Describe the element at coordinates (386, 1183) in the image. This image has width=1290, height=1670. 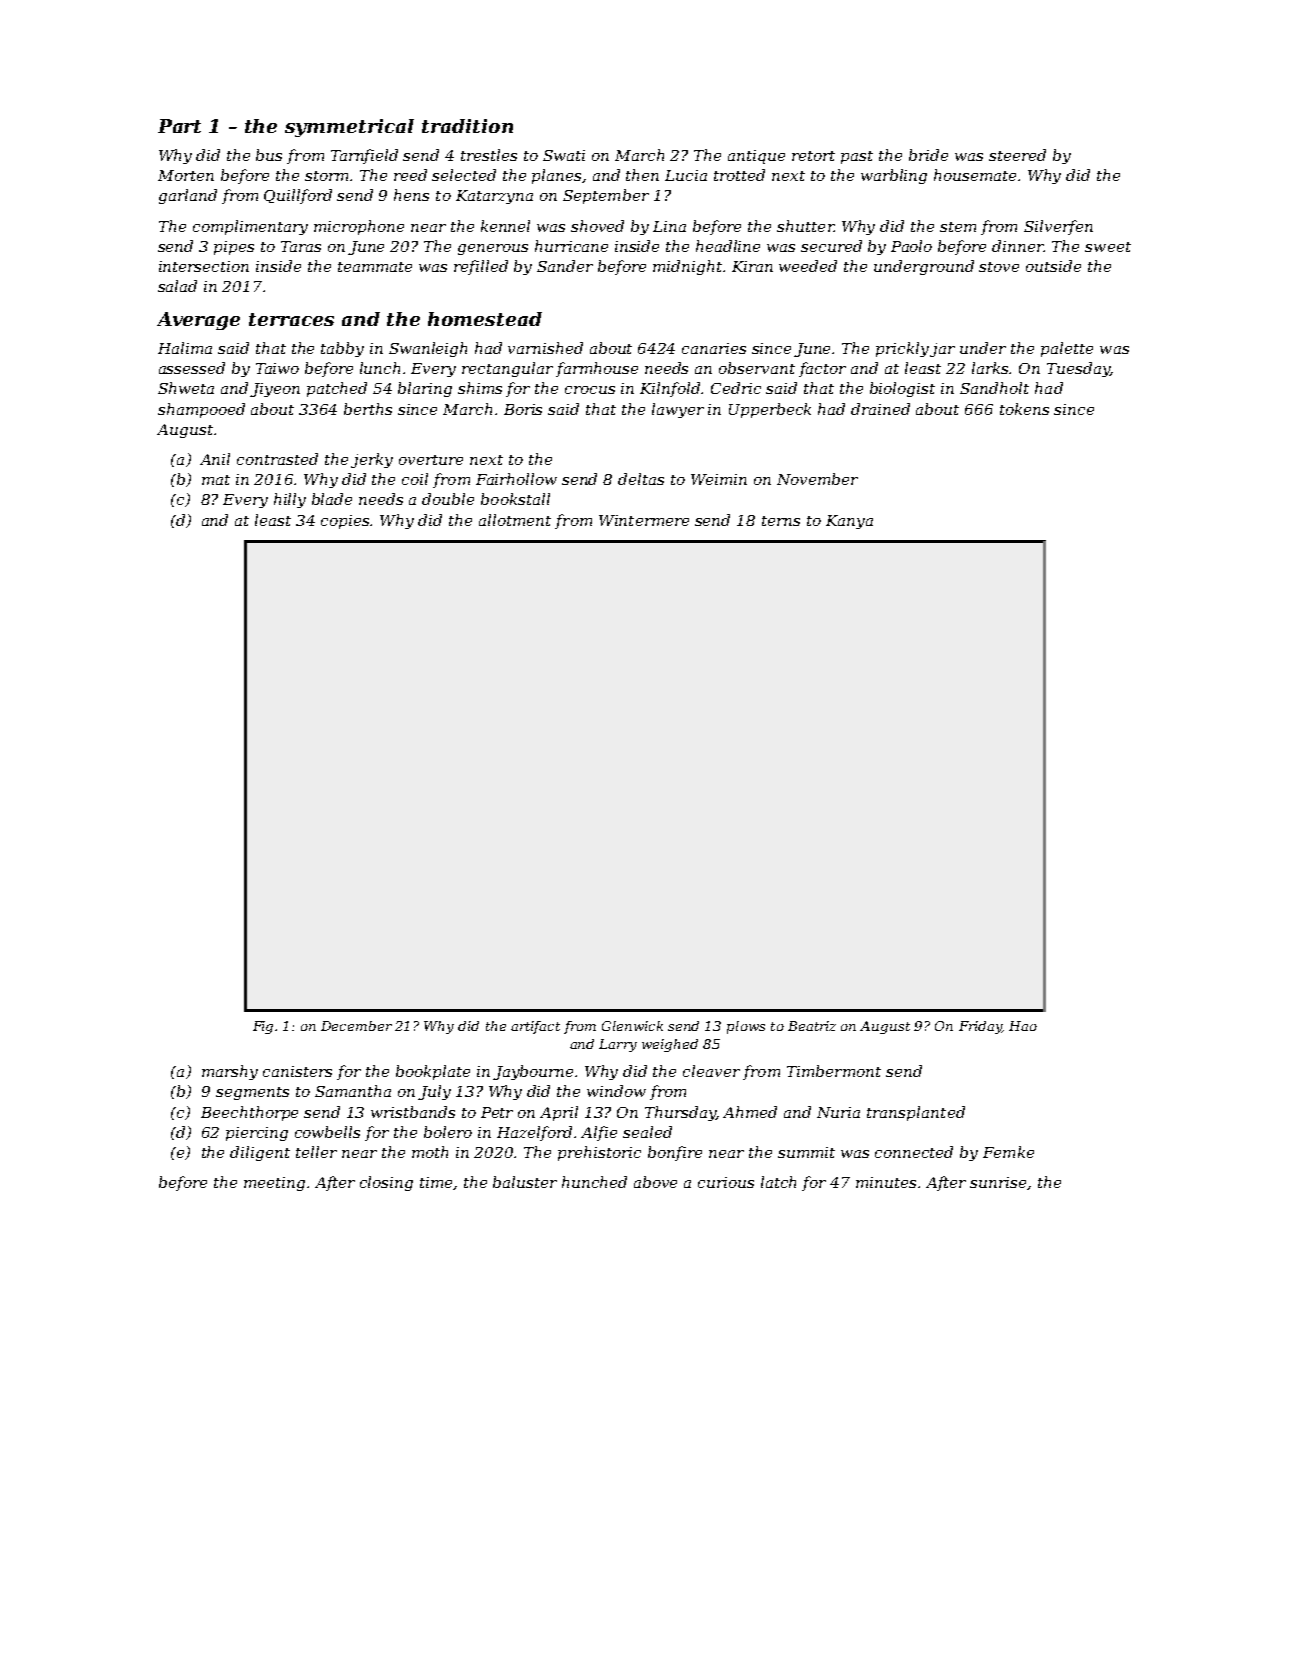
I see `closing` at that location.
